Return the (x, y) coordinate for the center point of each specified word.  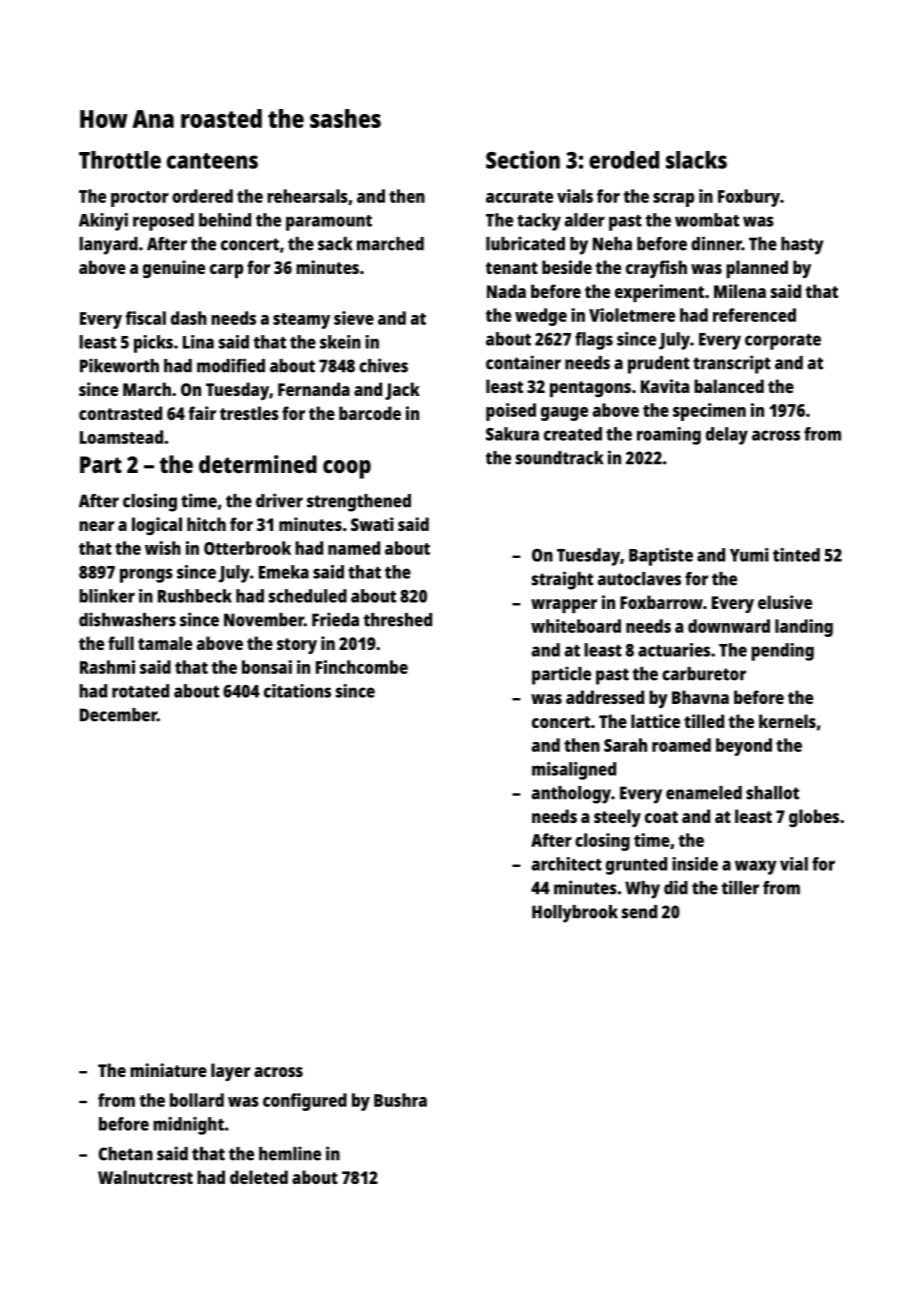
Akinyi (103, 222)
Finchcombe (362, 667)
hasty (802, 246)
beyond (744, 747)
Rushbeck (195, 596)
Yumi (749, 555)
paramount (329, 223)
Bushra (400, 1100)
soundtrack (560, 458)
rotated (140, 691)
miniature (168, 1070)
